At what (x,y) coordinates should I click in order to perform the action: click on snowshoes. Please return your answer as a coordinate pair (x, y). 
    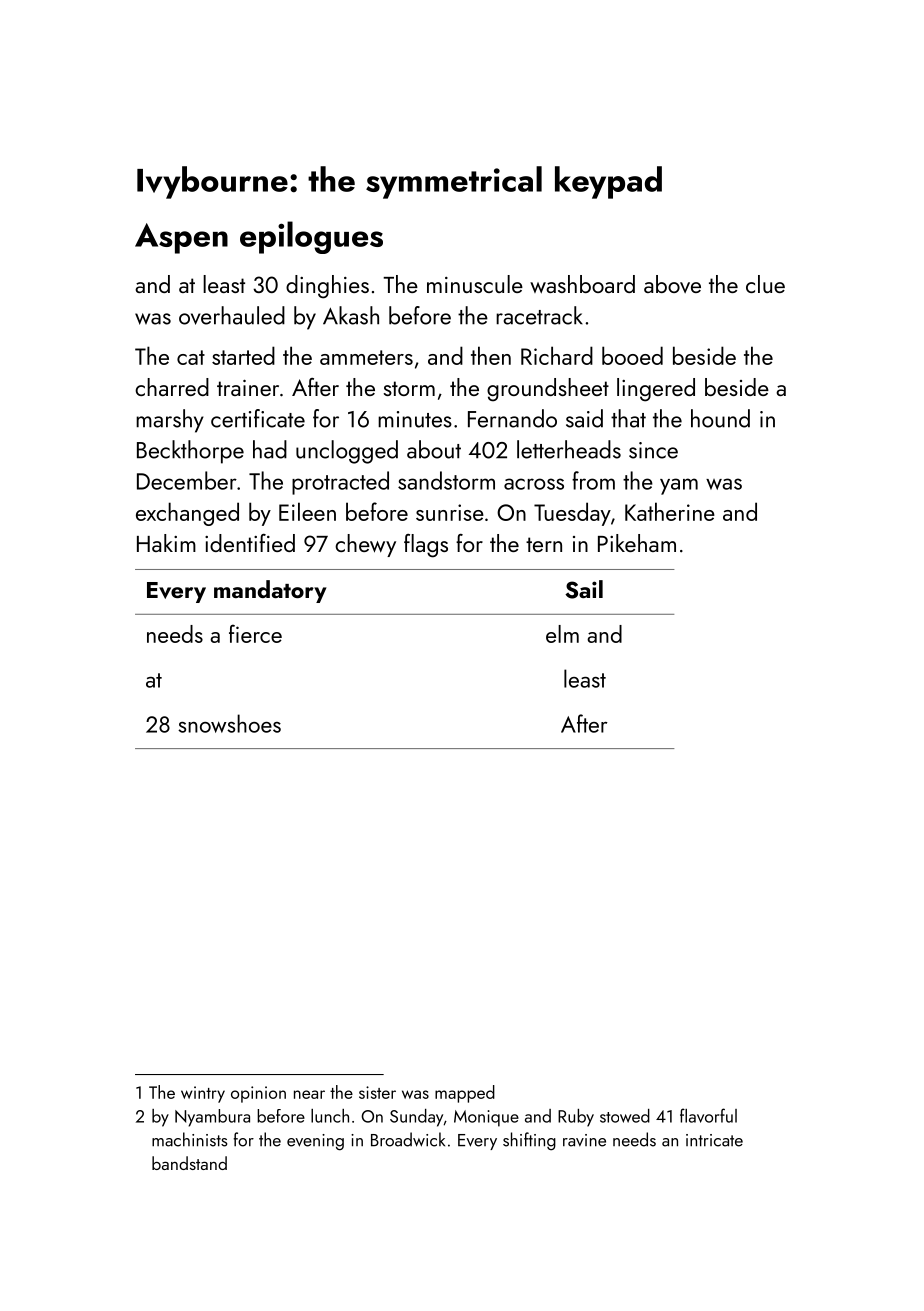
    Looking at the image, I should click on (229, 723).
